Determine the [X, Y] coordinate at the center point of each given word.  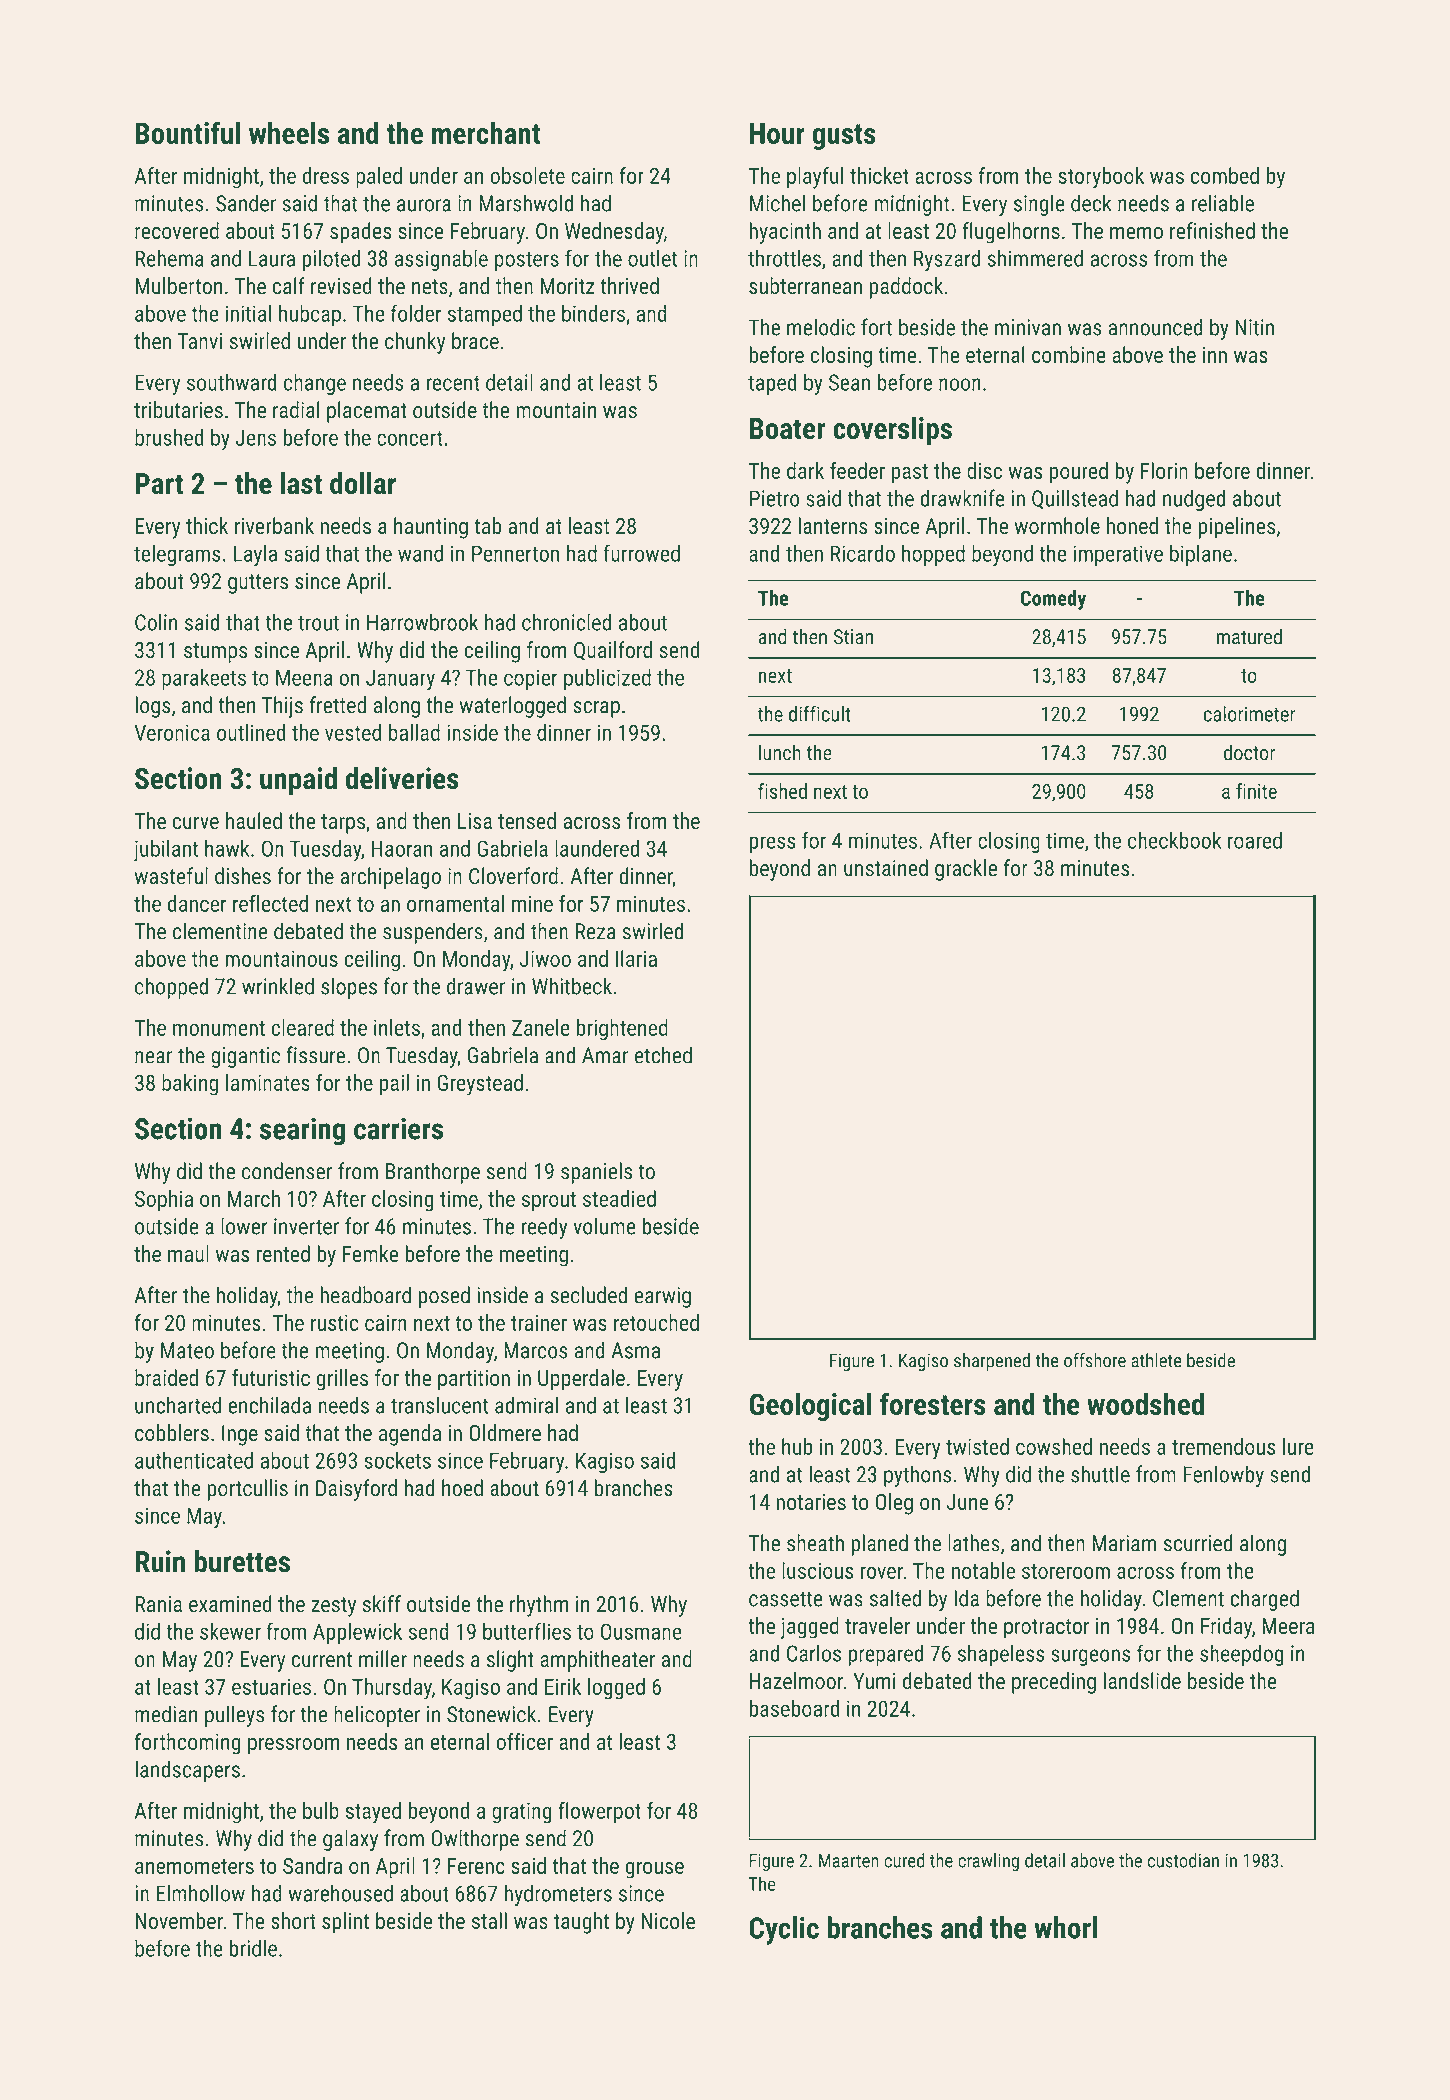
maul [188, 1253]
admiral [526, 1405]
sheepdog [1242, 1655]
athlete [1156, 1360]
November [179, 1920]
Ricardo [863, 553]
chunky [415, 343]
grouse [654, 1870]
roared [1255, 840]
